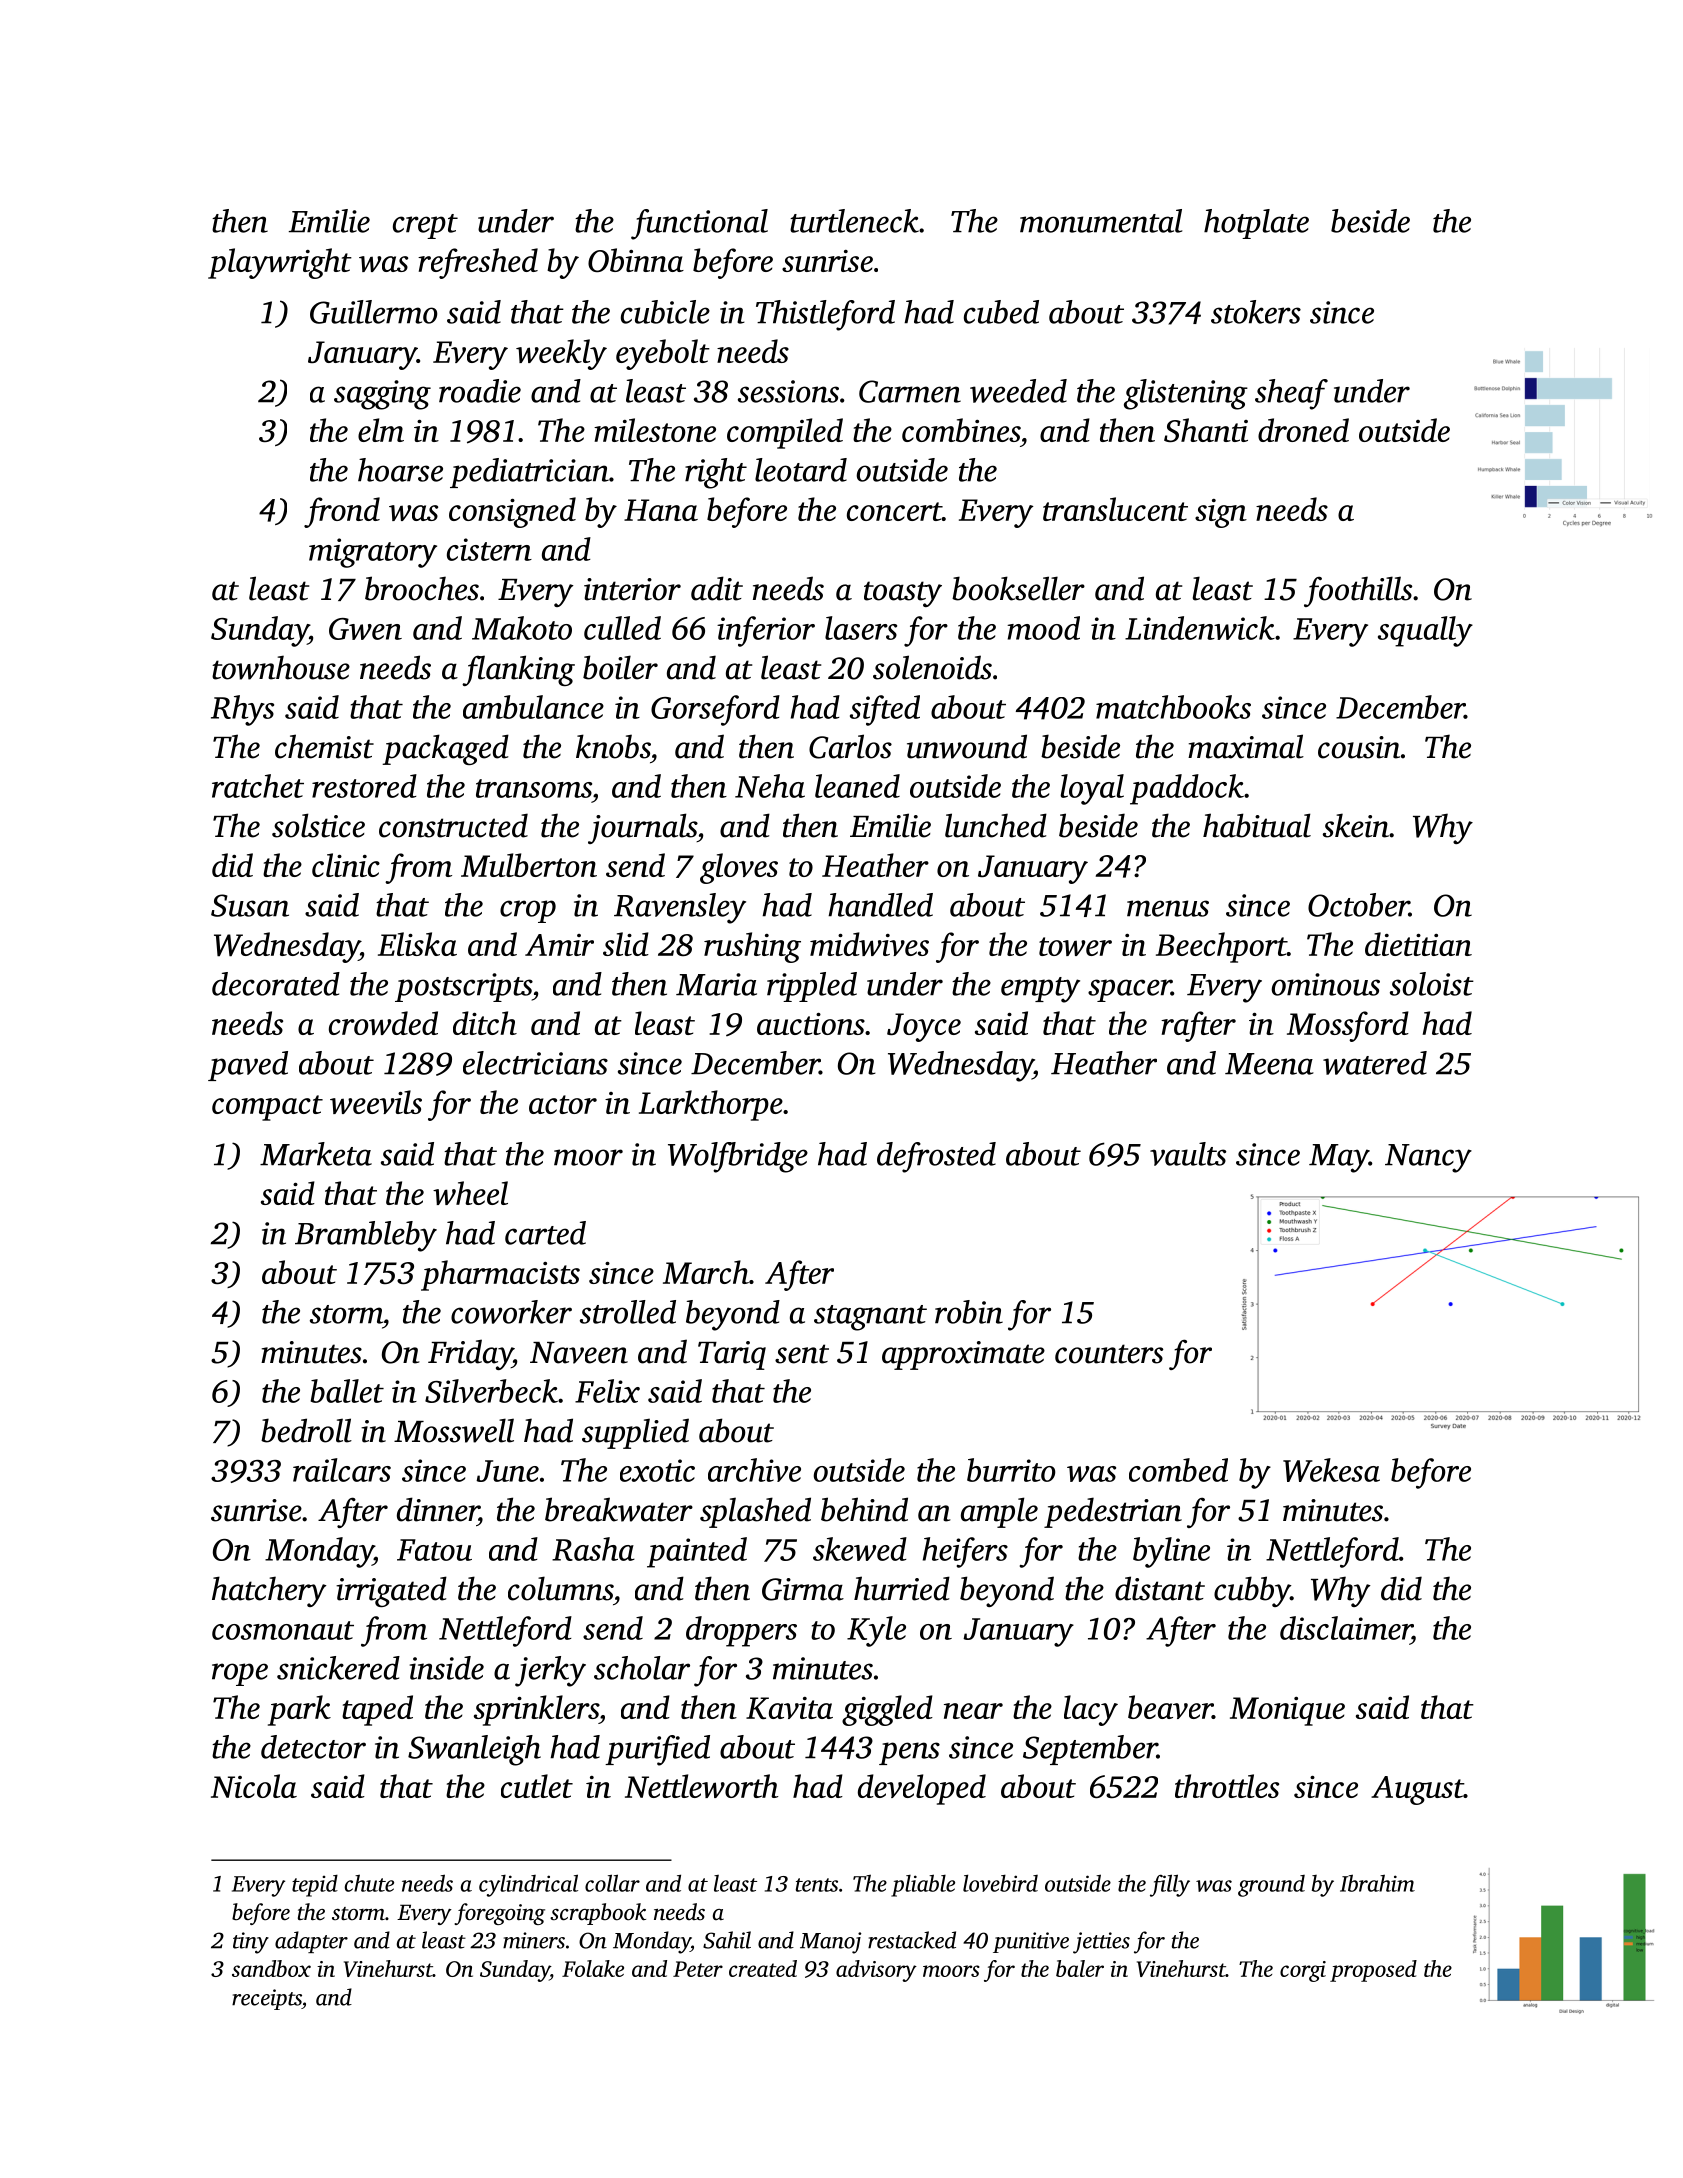 Image resolution: width=1683 pixels, height=2178 pixels. I want to click on receipts, so click(267, 1999).
